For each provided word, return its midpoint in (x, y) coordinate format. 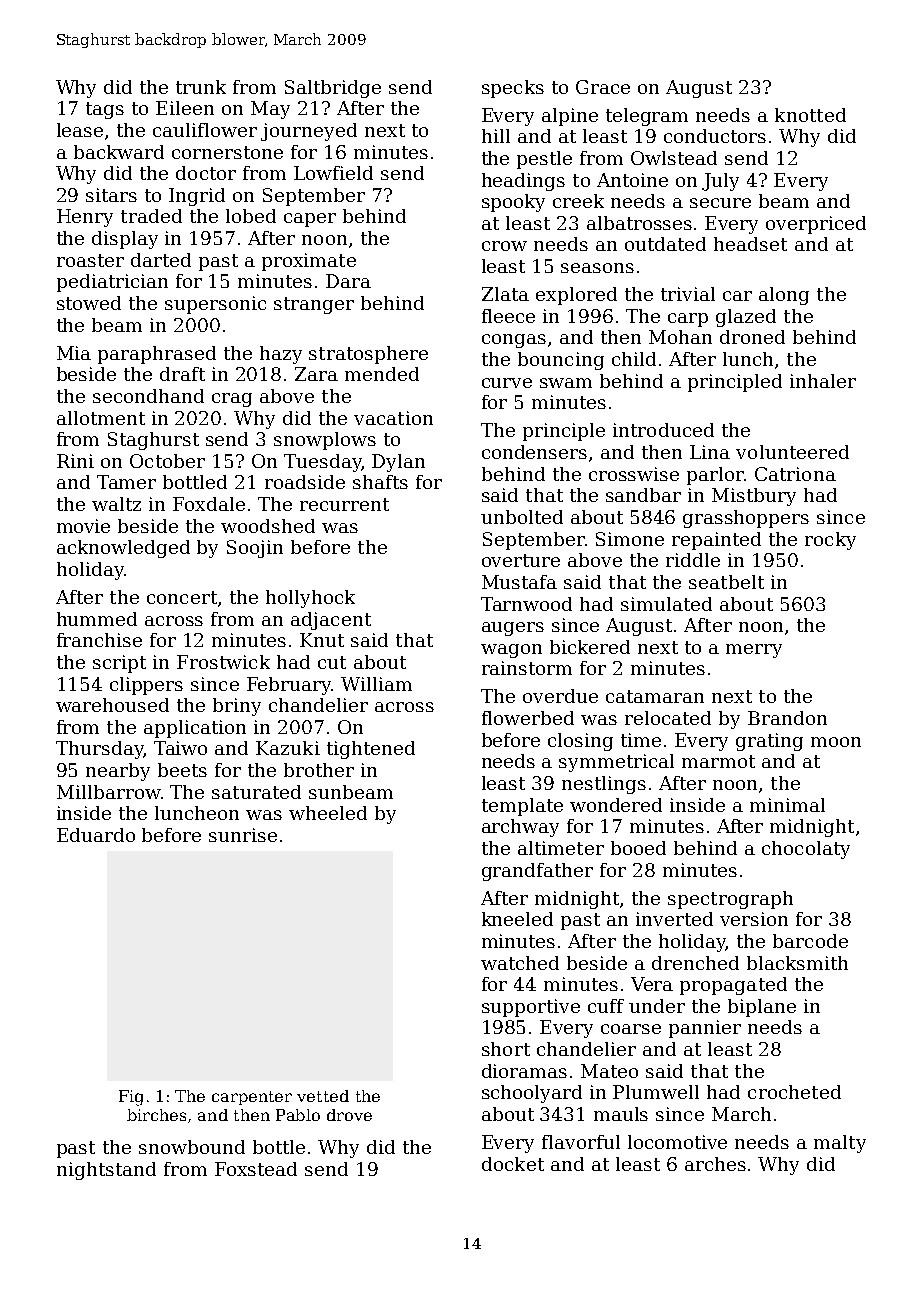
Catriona (795, 474)
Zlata (505, 294)
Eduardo (96, 835)
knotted (810, 115)
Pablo (298, 1115)
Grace (603, 87)
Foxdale (209, 504)
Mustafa (519, 582)
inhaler (823, 381)
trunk (201, 87)
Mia (74, 353)
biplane (762, 1008)
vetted (323, 1096)
